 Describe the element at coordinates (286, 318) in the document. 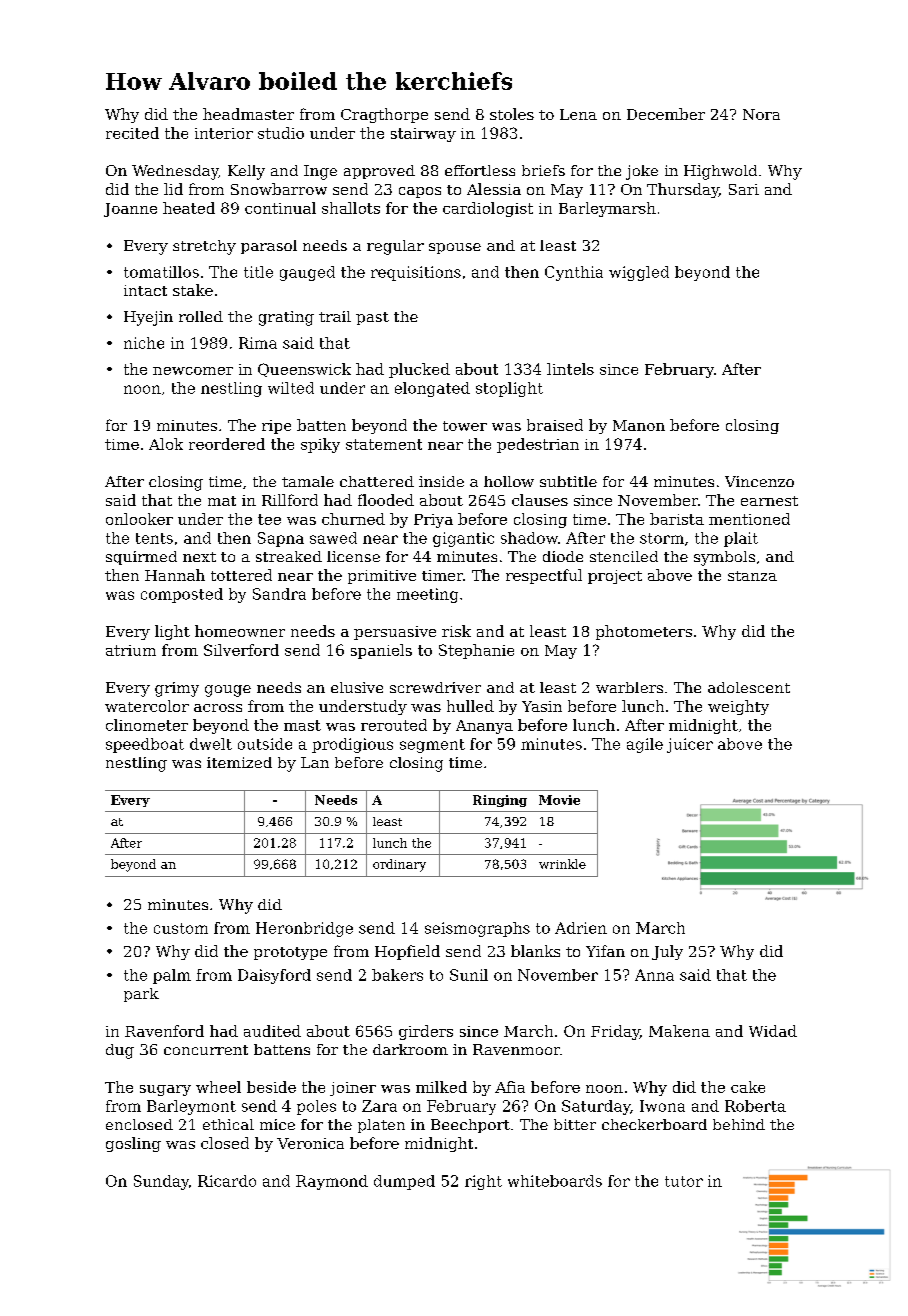

I see `grating` at that location.
